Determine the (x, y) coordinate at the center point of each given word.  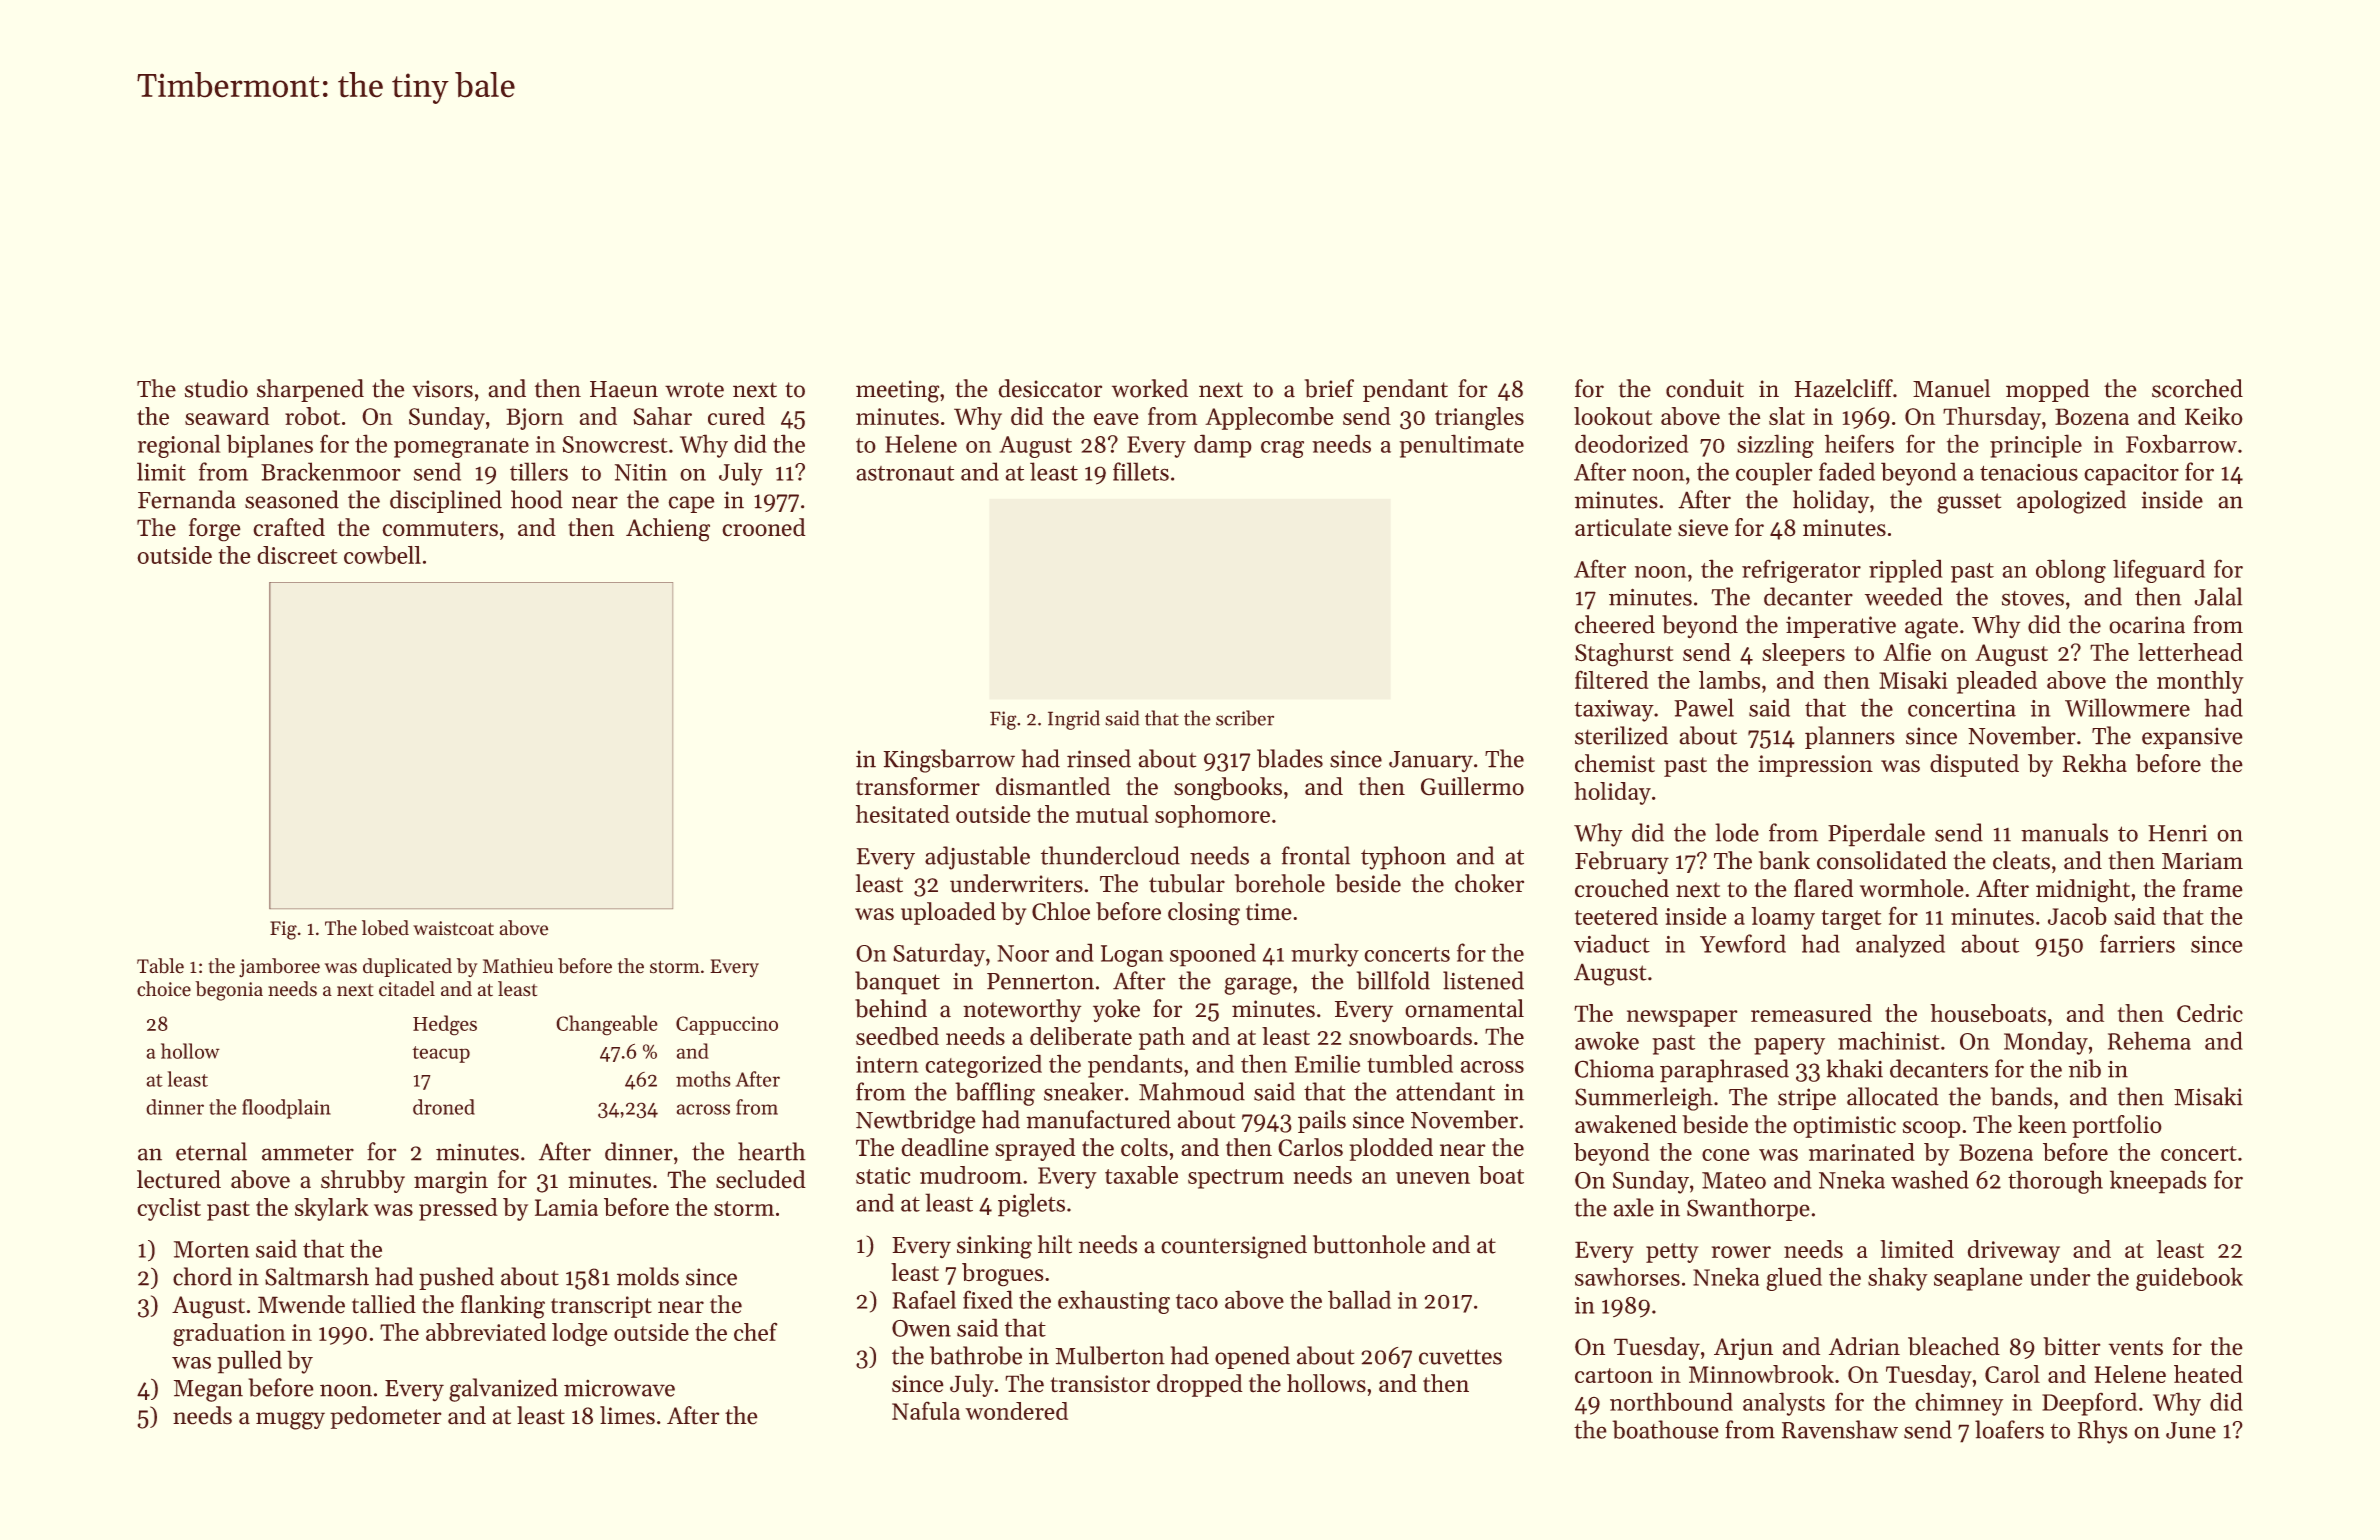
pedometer (386, 1417)
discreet (297, 555)
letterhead (2190, 652)
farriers (2137, 943)
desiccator (1050, 388)
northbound (1671, 1401)
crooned (764, 527)
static (883, 1175)
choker (1489, 883)
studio (216, 388)
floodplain (286, 1109)
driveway (2014, 1251)
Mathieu (518, 966)
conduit (1705, 388)
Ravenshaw (1840, 1429)
